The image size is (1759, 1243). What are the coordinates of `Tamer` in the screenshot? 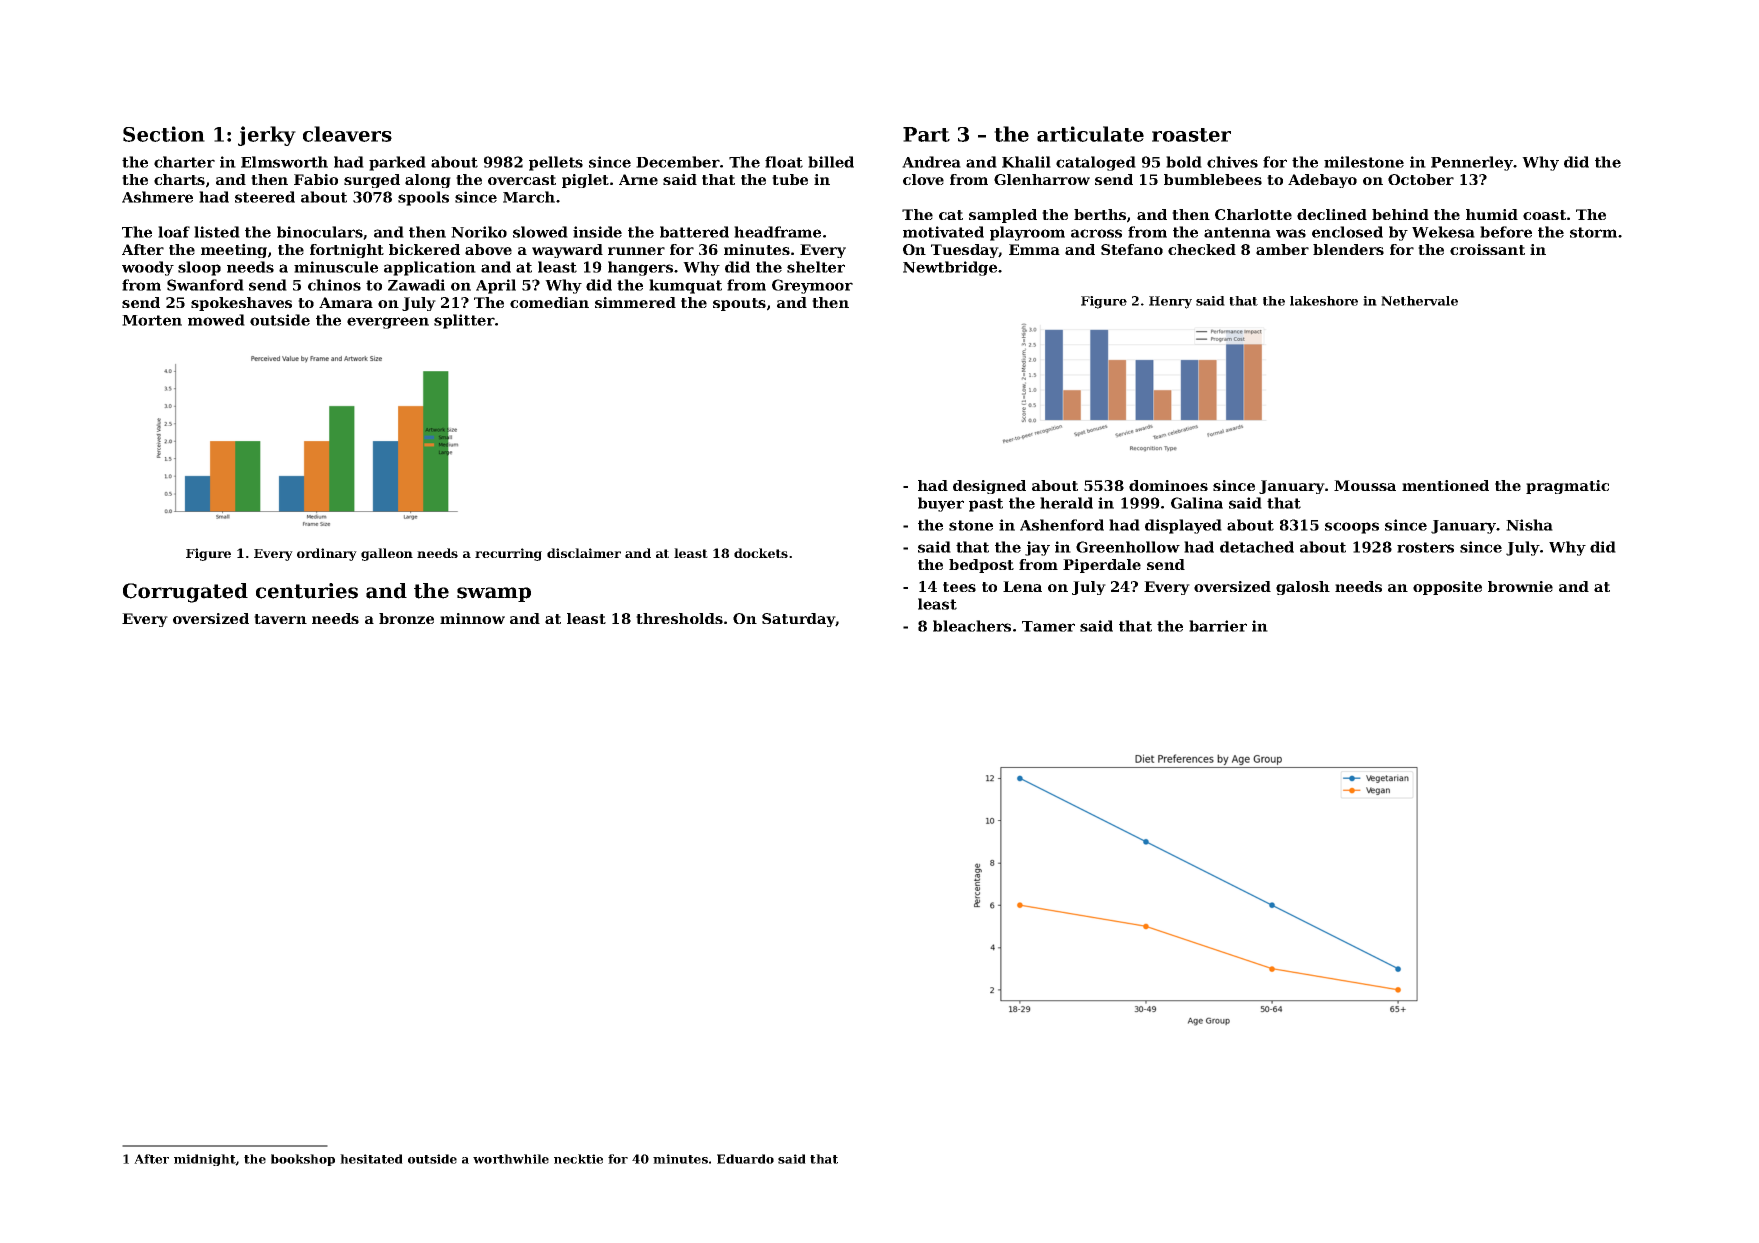 It's located at (1048, 626).
